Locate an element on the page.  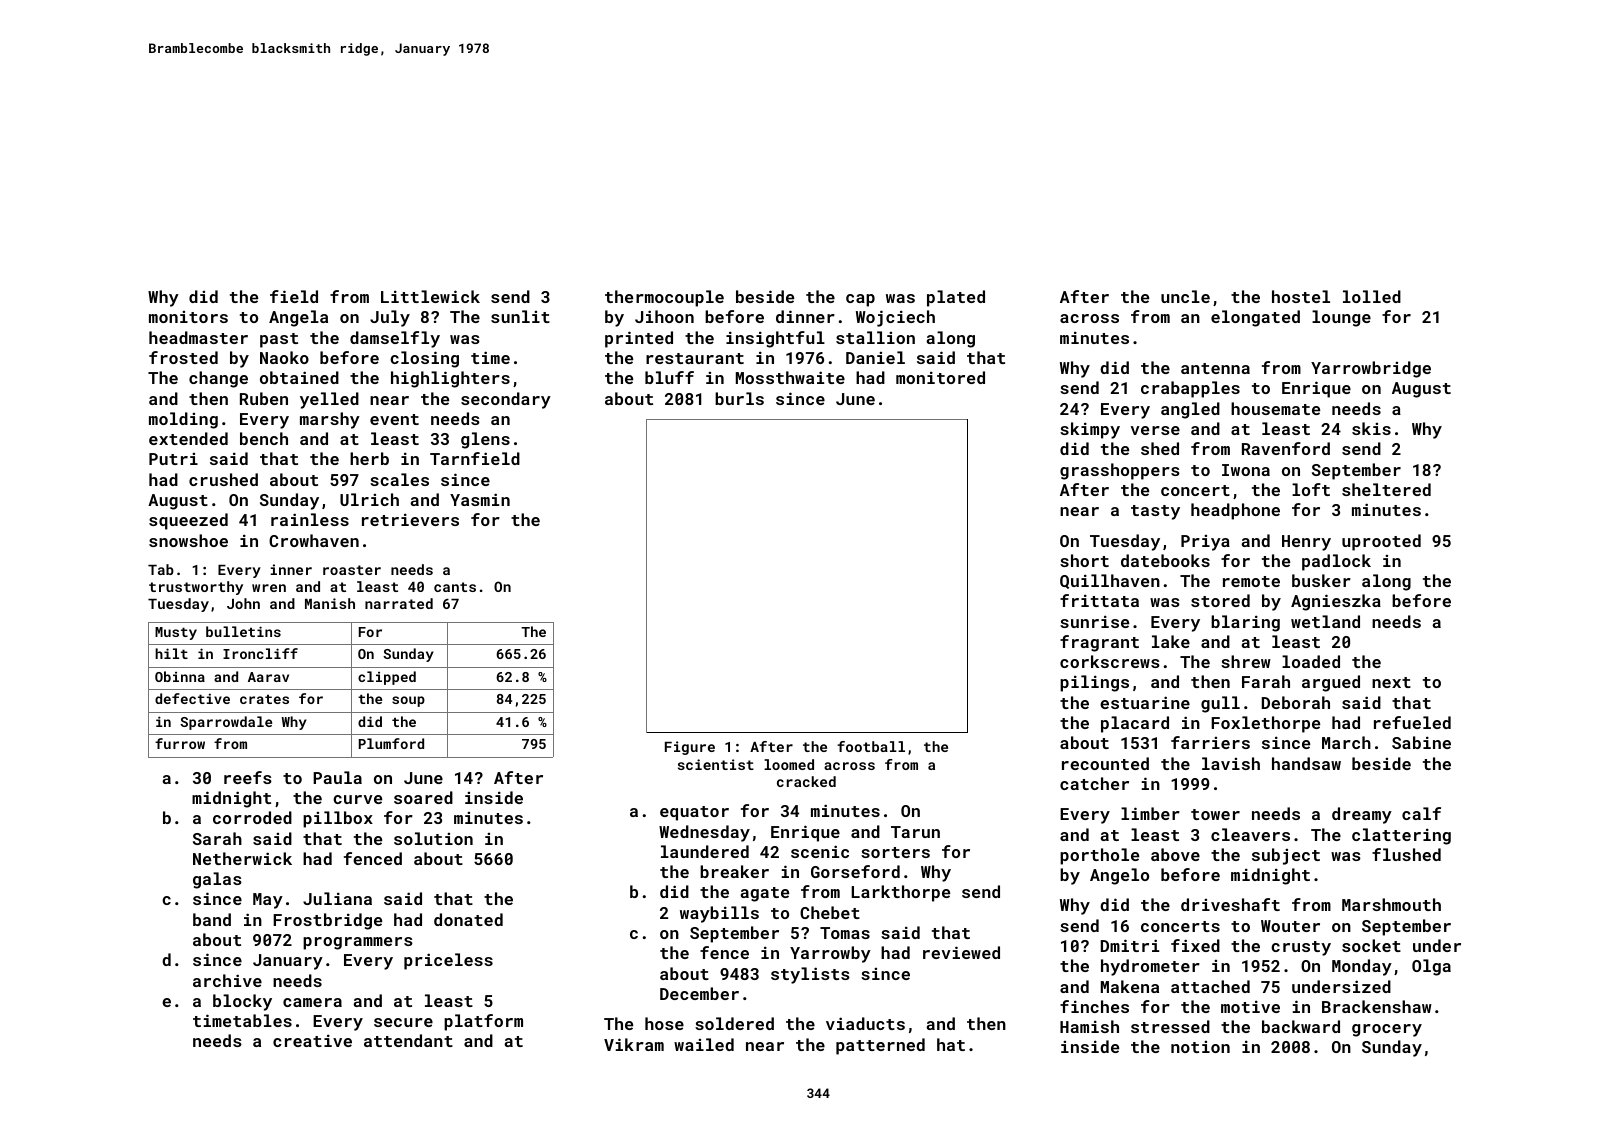
fixed is located at coordinates (1195, 945).
